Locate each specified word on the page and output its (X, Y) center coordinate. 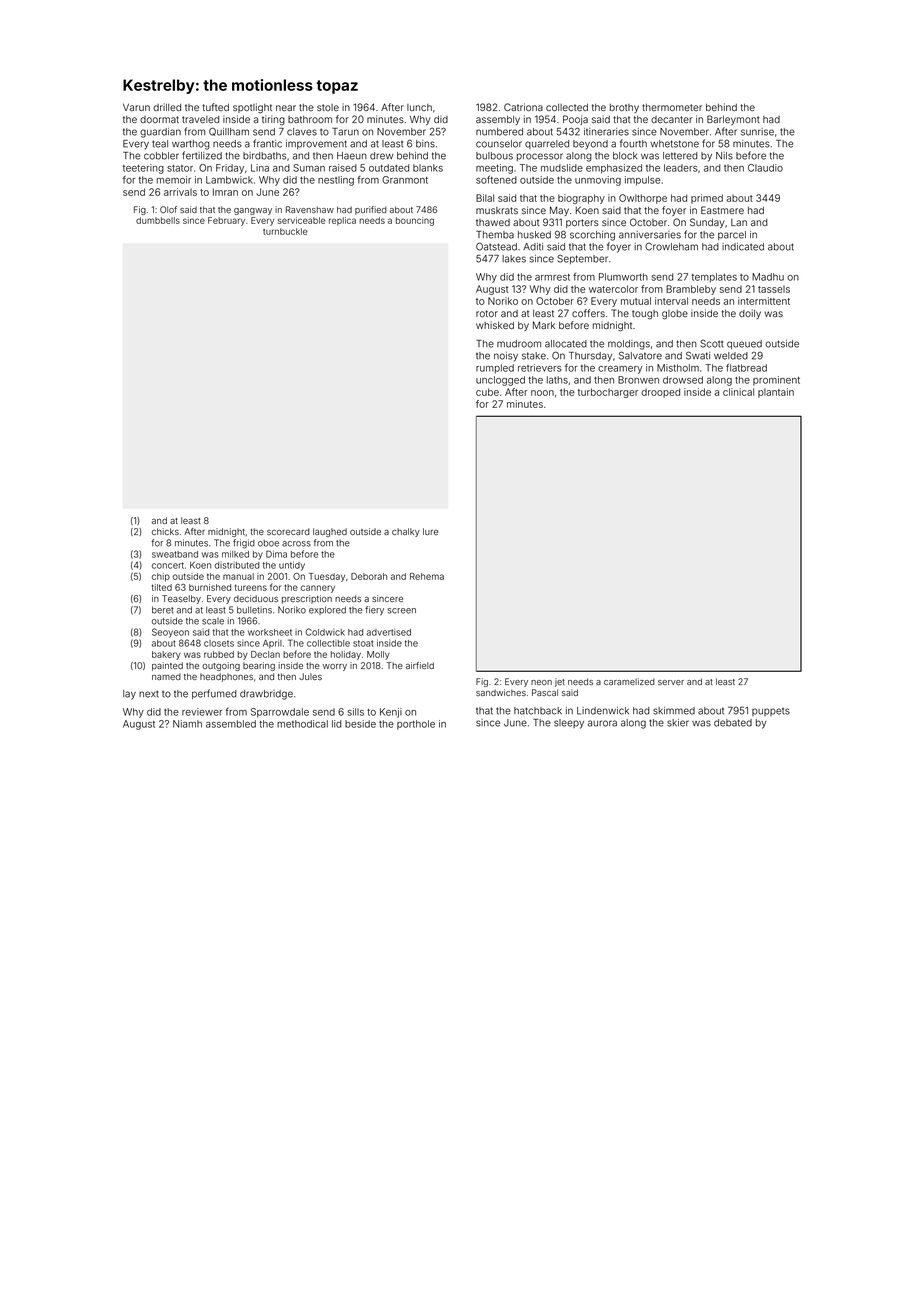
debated (733, 723)
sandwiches (501, 692)
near (286, 108)
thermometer (672, 107)
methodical (302, 724)
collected (567, 107)
